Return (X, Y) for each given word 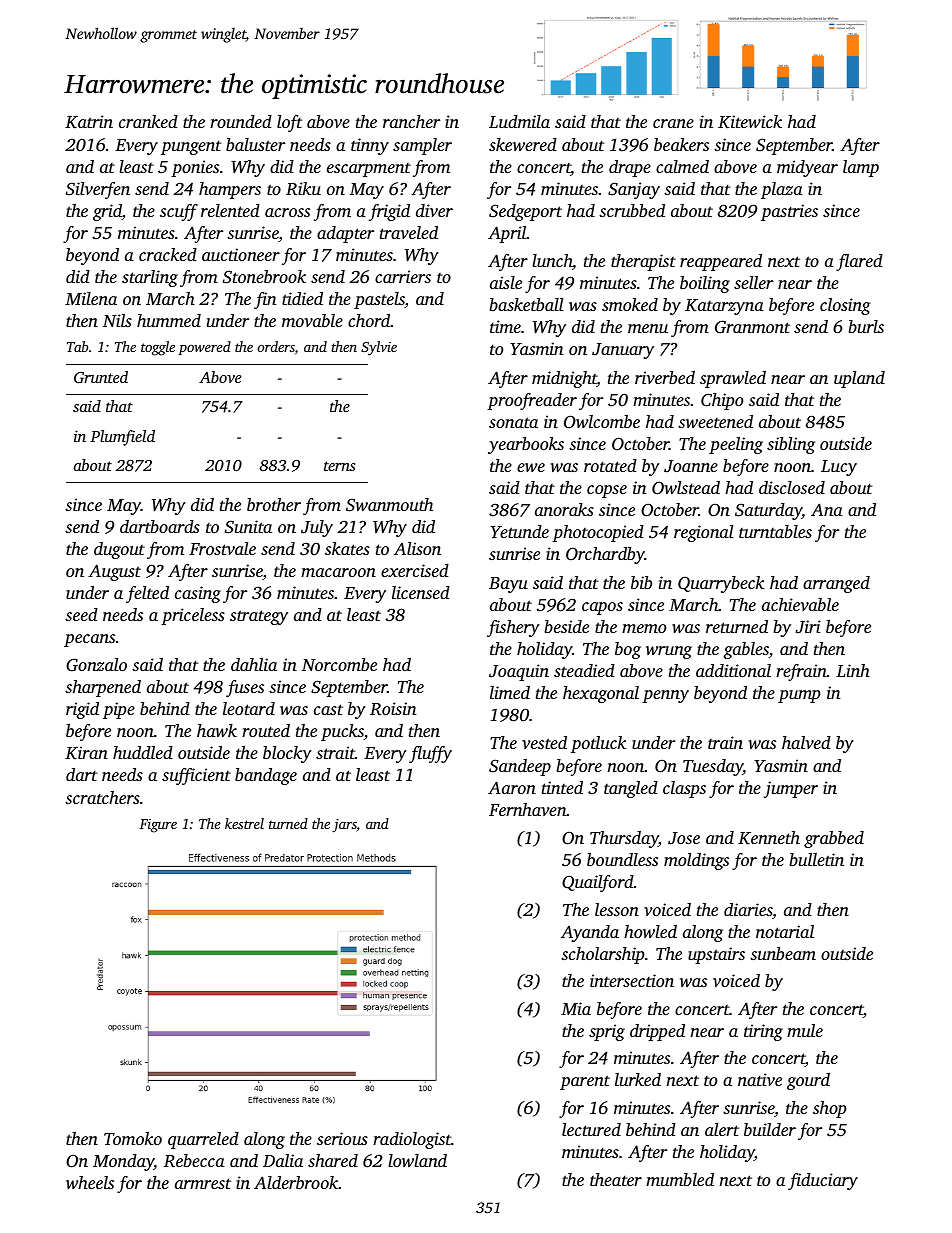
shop (829, 1109)
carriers (403, 276)
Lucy (839, 468)
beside (566, 626)
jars (344, 826)
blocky (287, 754)
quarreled (203, 1140)
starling (150, 278)
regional (704, 533)
